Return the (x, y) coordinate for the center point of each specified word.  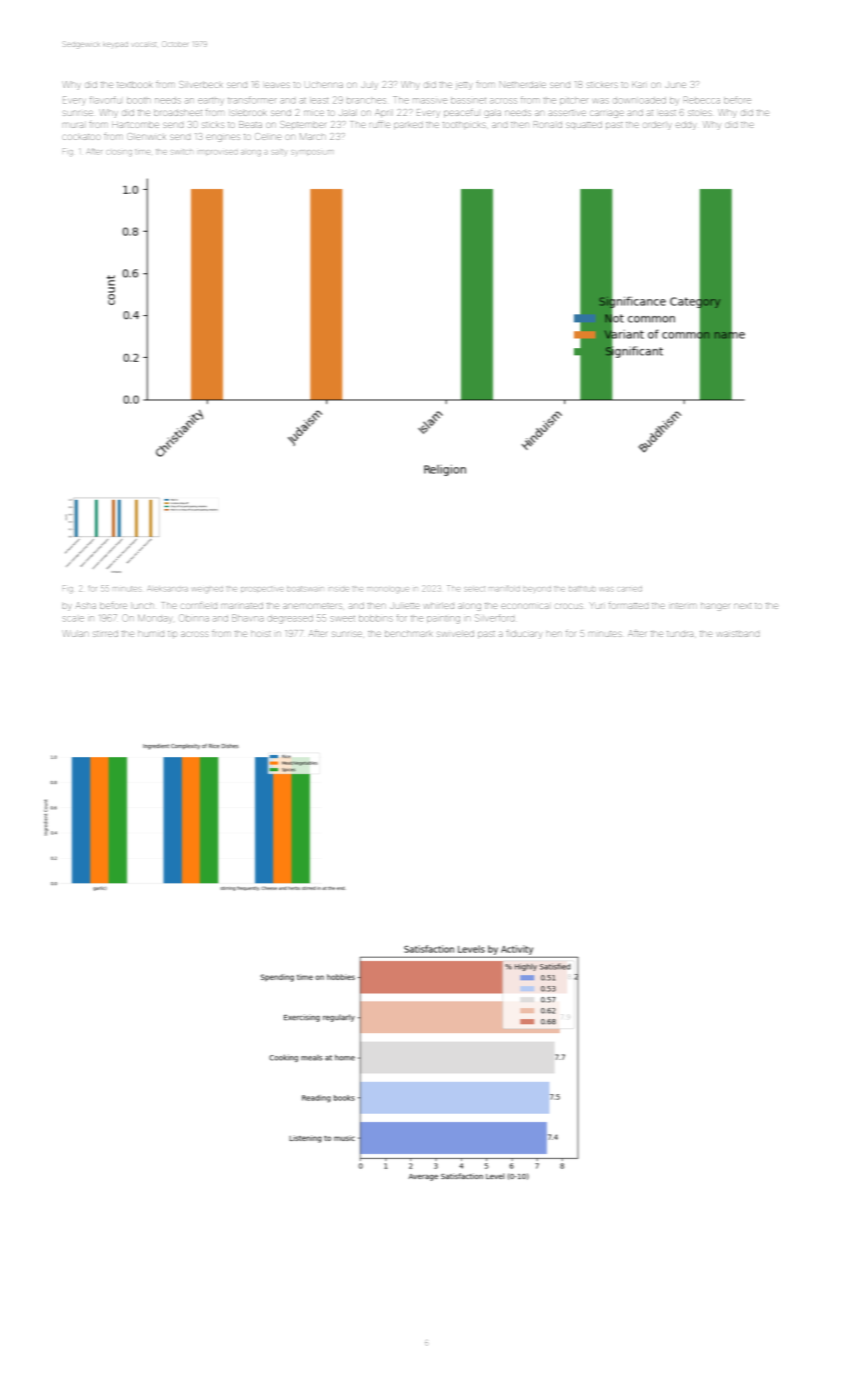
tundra (680, 634)
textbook (135, 85)
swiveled (455, 634)
